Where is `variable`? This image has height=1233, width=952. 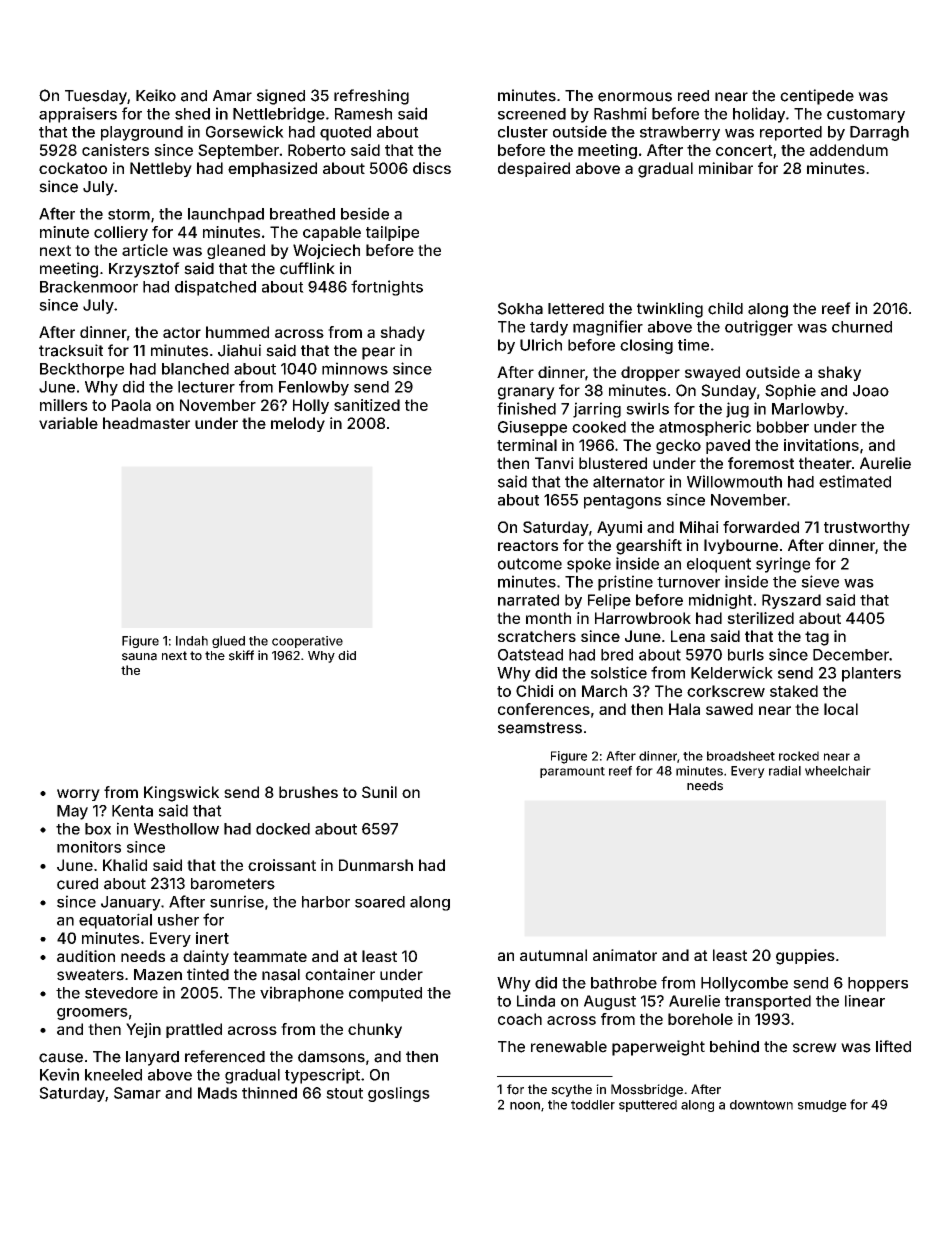 variable is located at coordinates (68, 423).
